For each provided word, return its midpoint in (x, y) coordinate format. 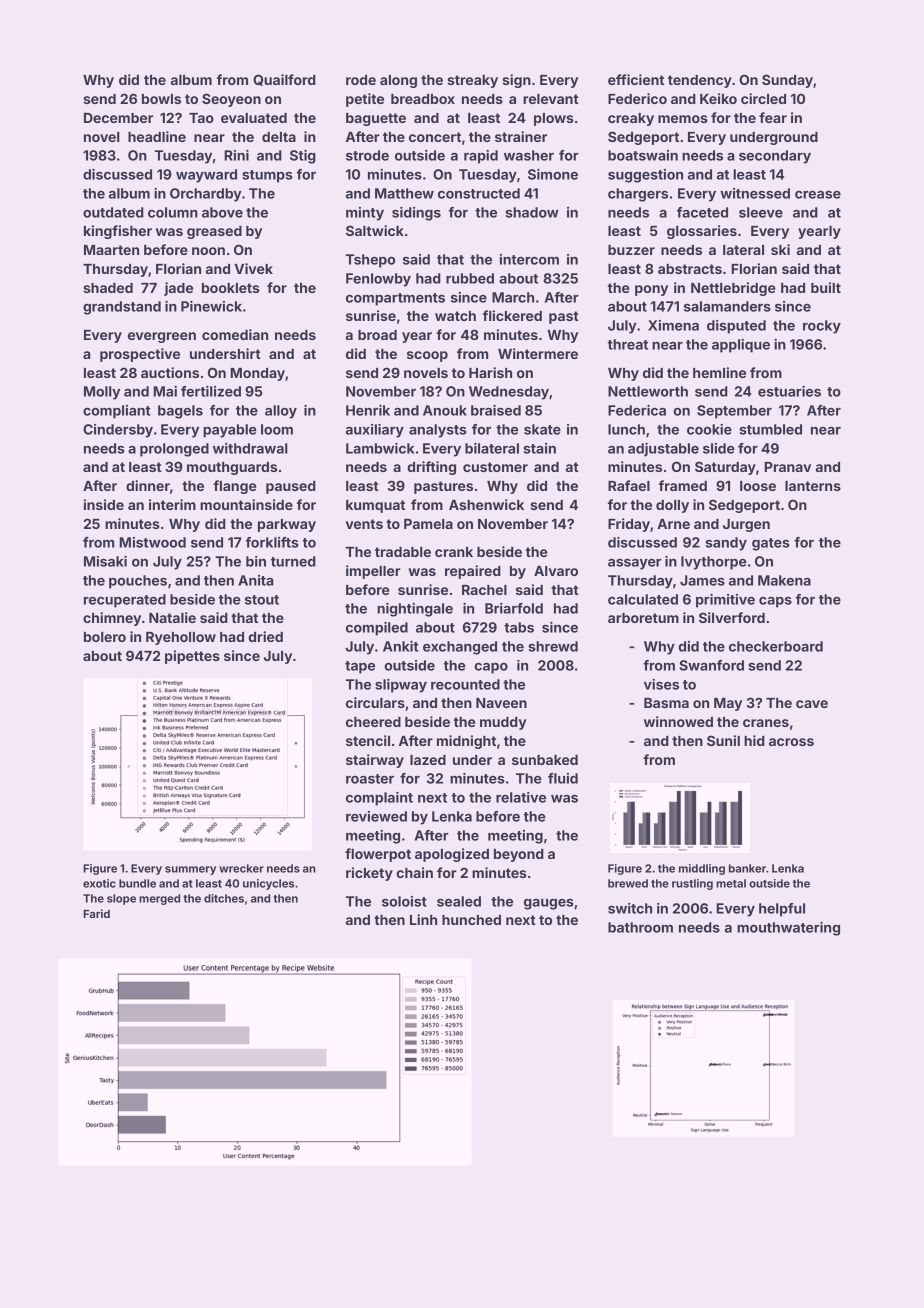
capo (491, 668)
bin (256, 561)
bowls (161, 99)
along (398, 81)
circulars (375, 702)
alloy (281, 412)
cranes (766, 723)
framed (683, 485)
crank (454, 552)
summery (190, 870)
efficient (636, 79)
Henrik (368, 410)
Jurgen (746, 525)
